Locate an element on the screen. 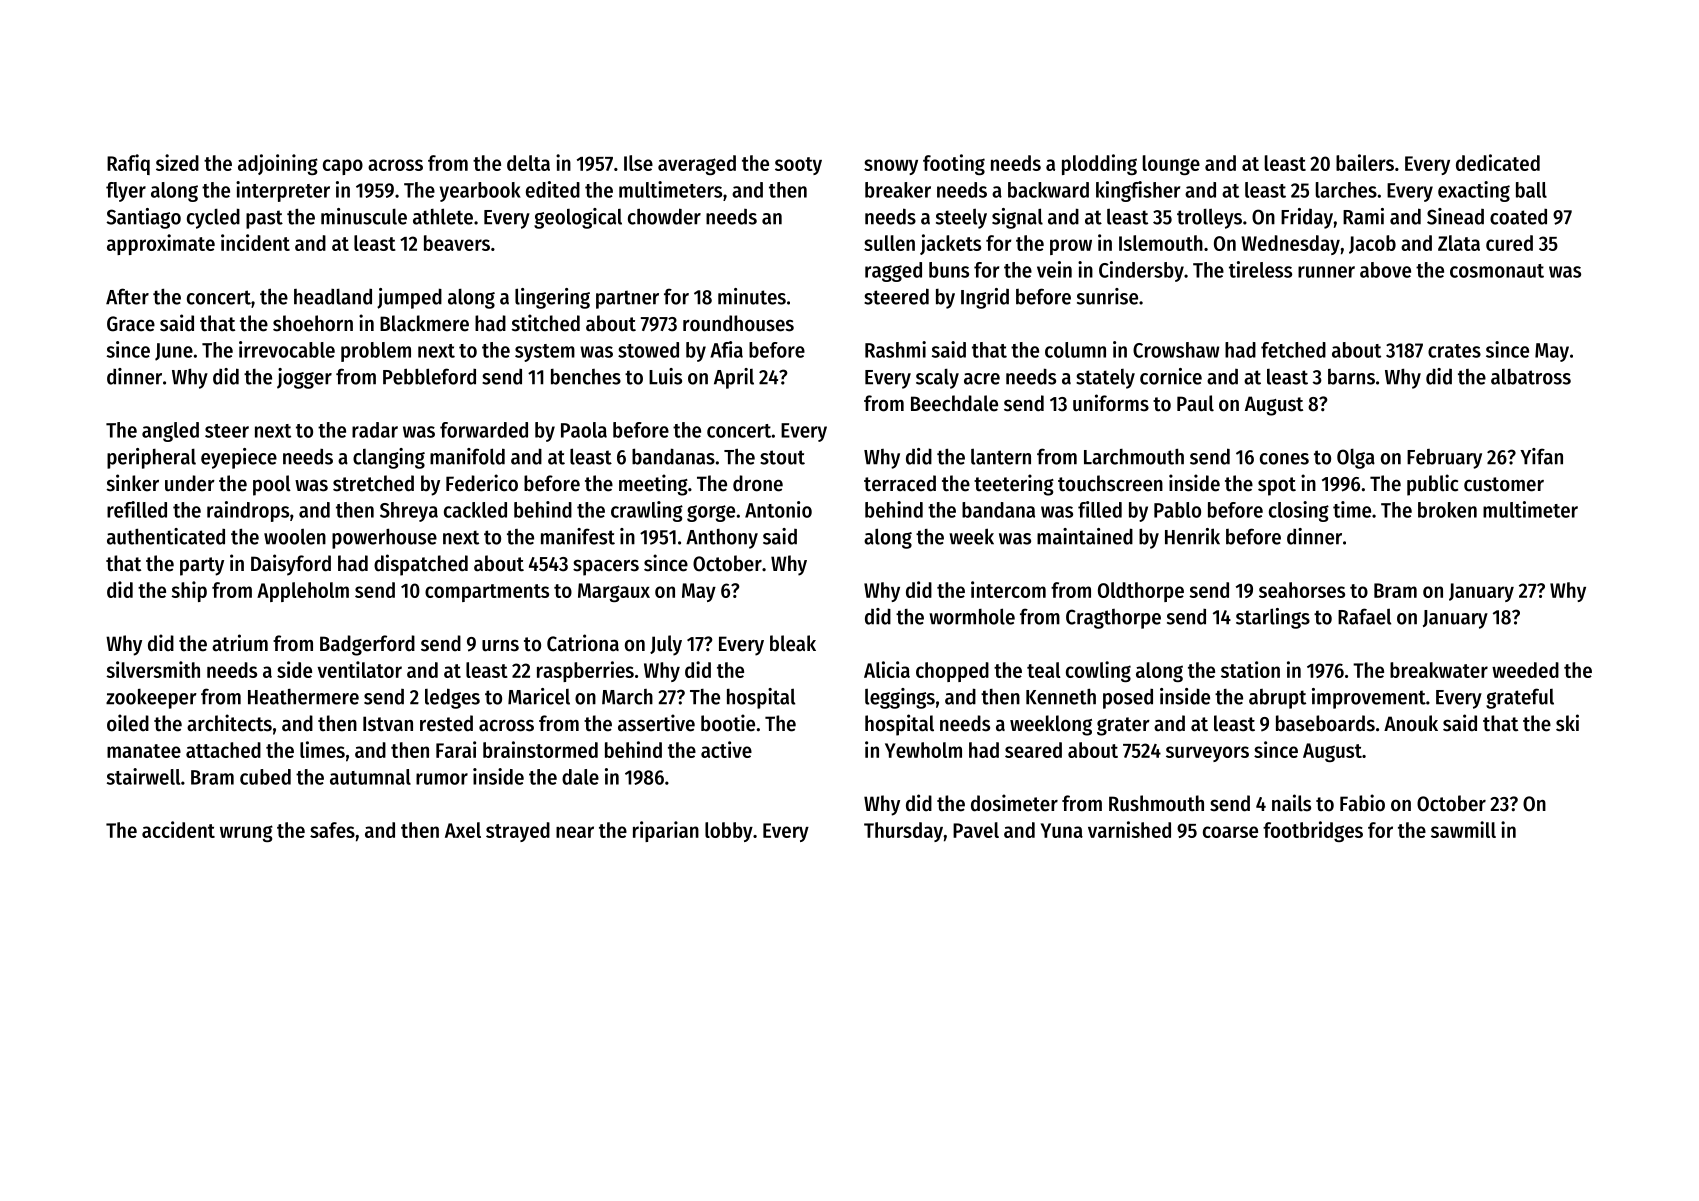 Image resolution: width=1699 pixels, height=1201 pixels. weeded is located at coordinates (1525, 670).
